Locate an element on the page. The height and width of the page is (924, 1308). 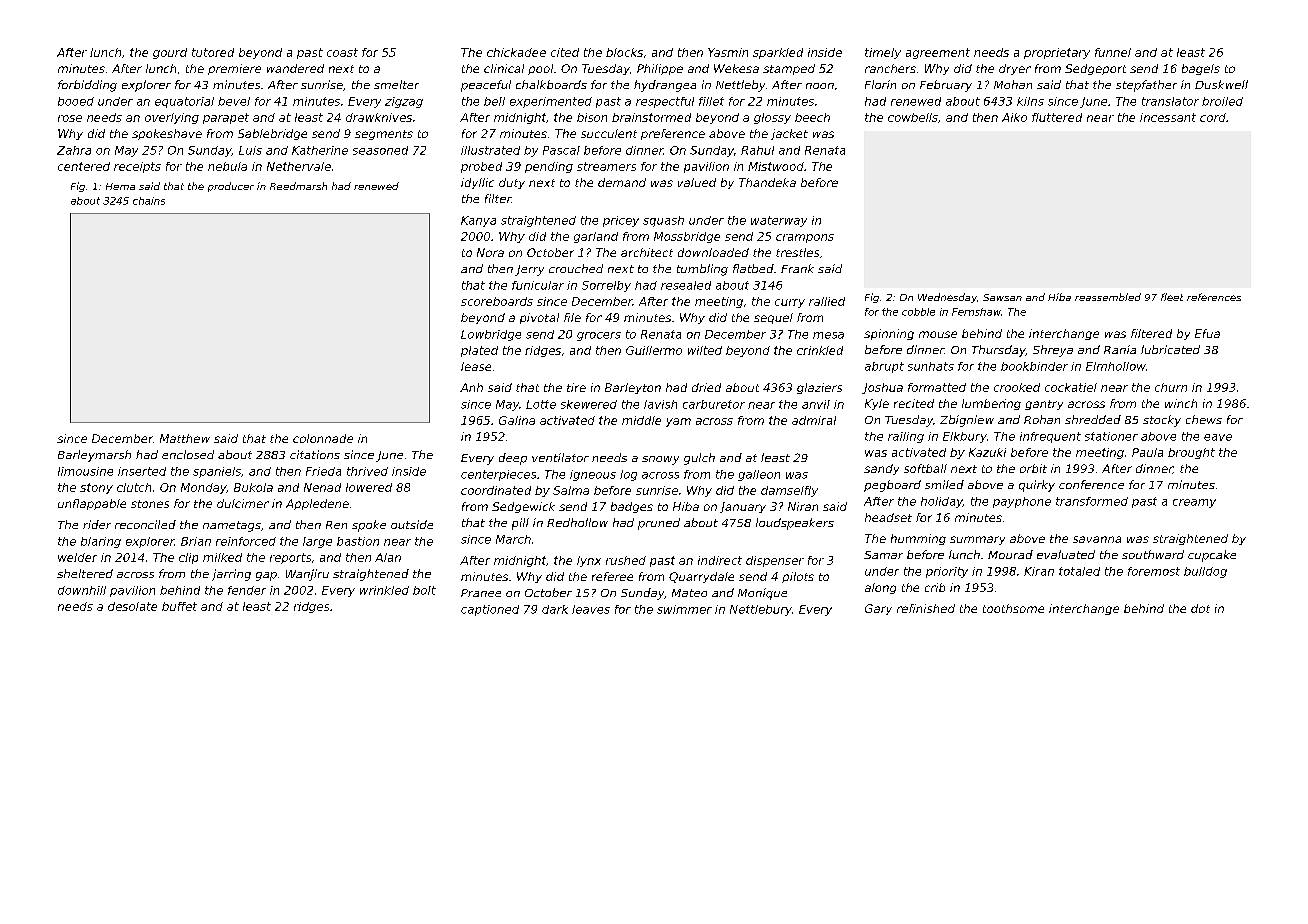
Yasmin is located at coordinates (728, 52).
